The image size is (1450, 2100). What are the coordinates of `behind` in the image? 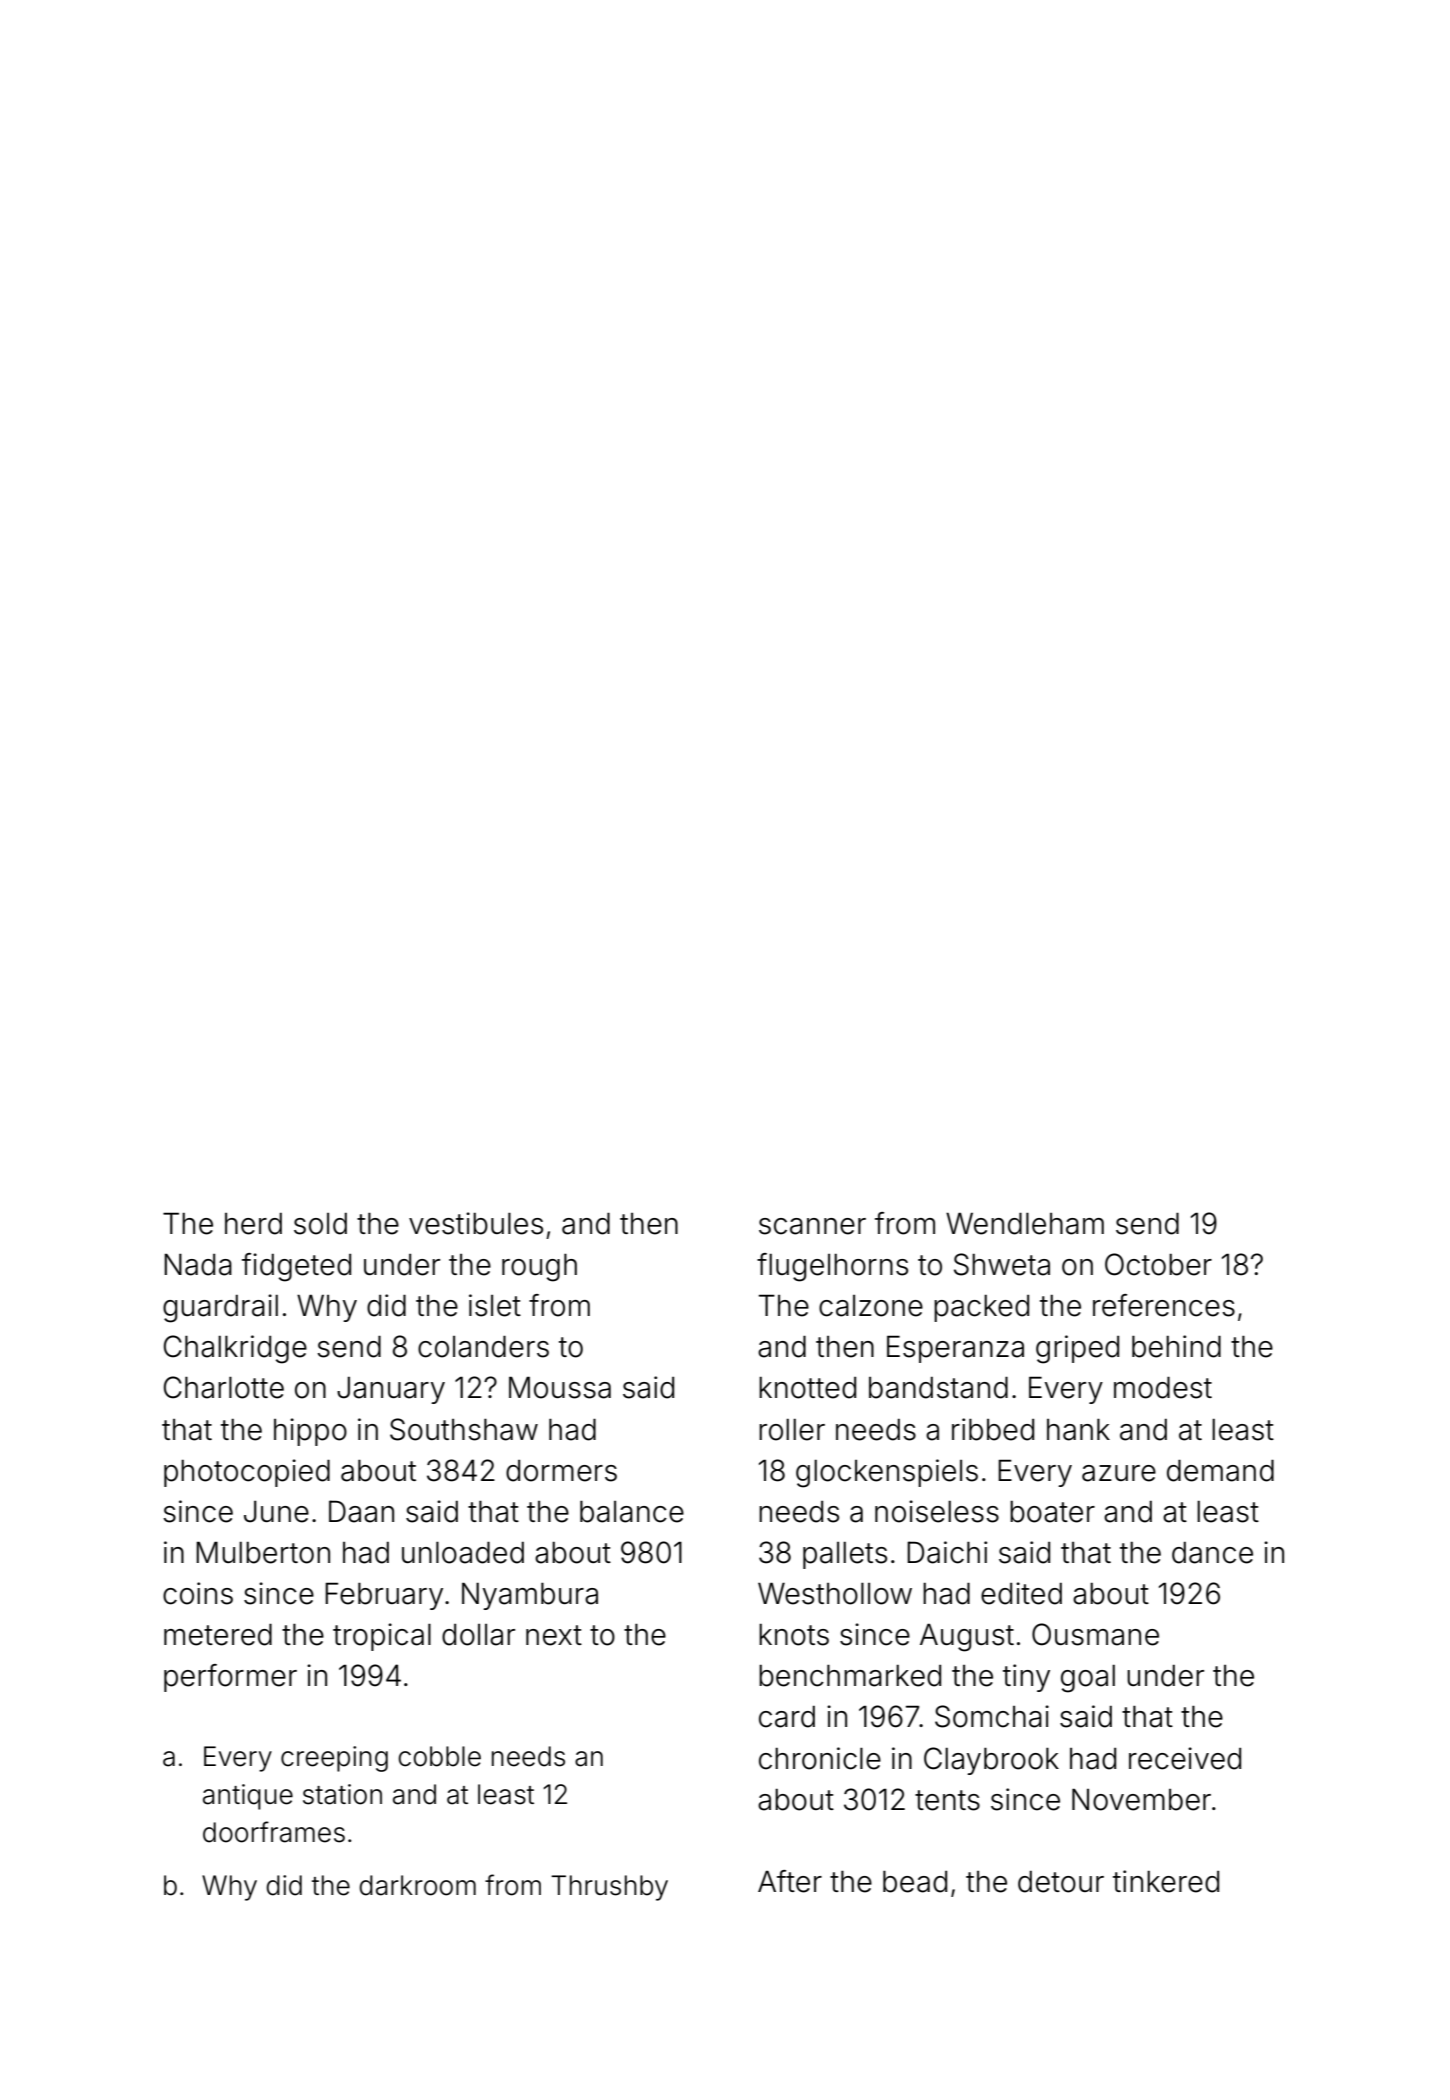 It's located at (1176, 1346).
